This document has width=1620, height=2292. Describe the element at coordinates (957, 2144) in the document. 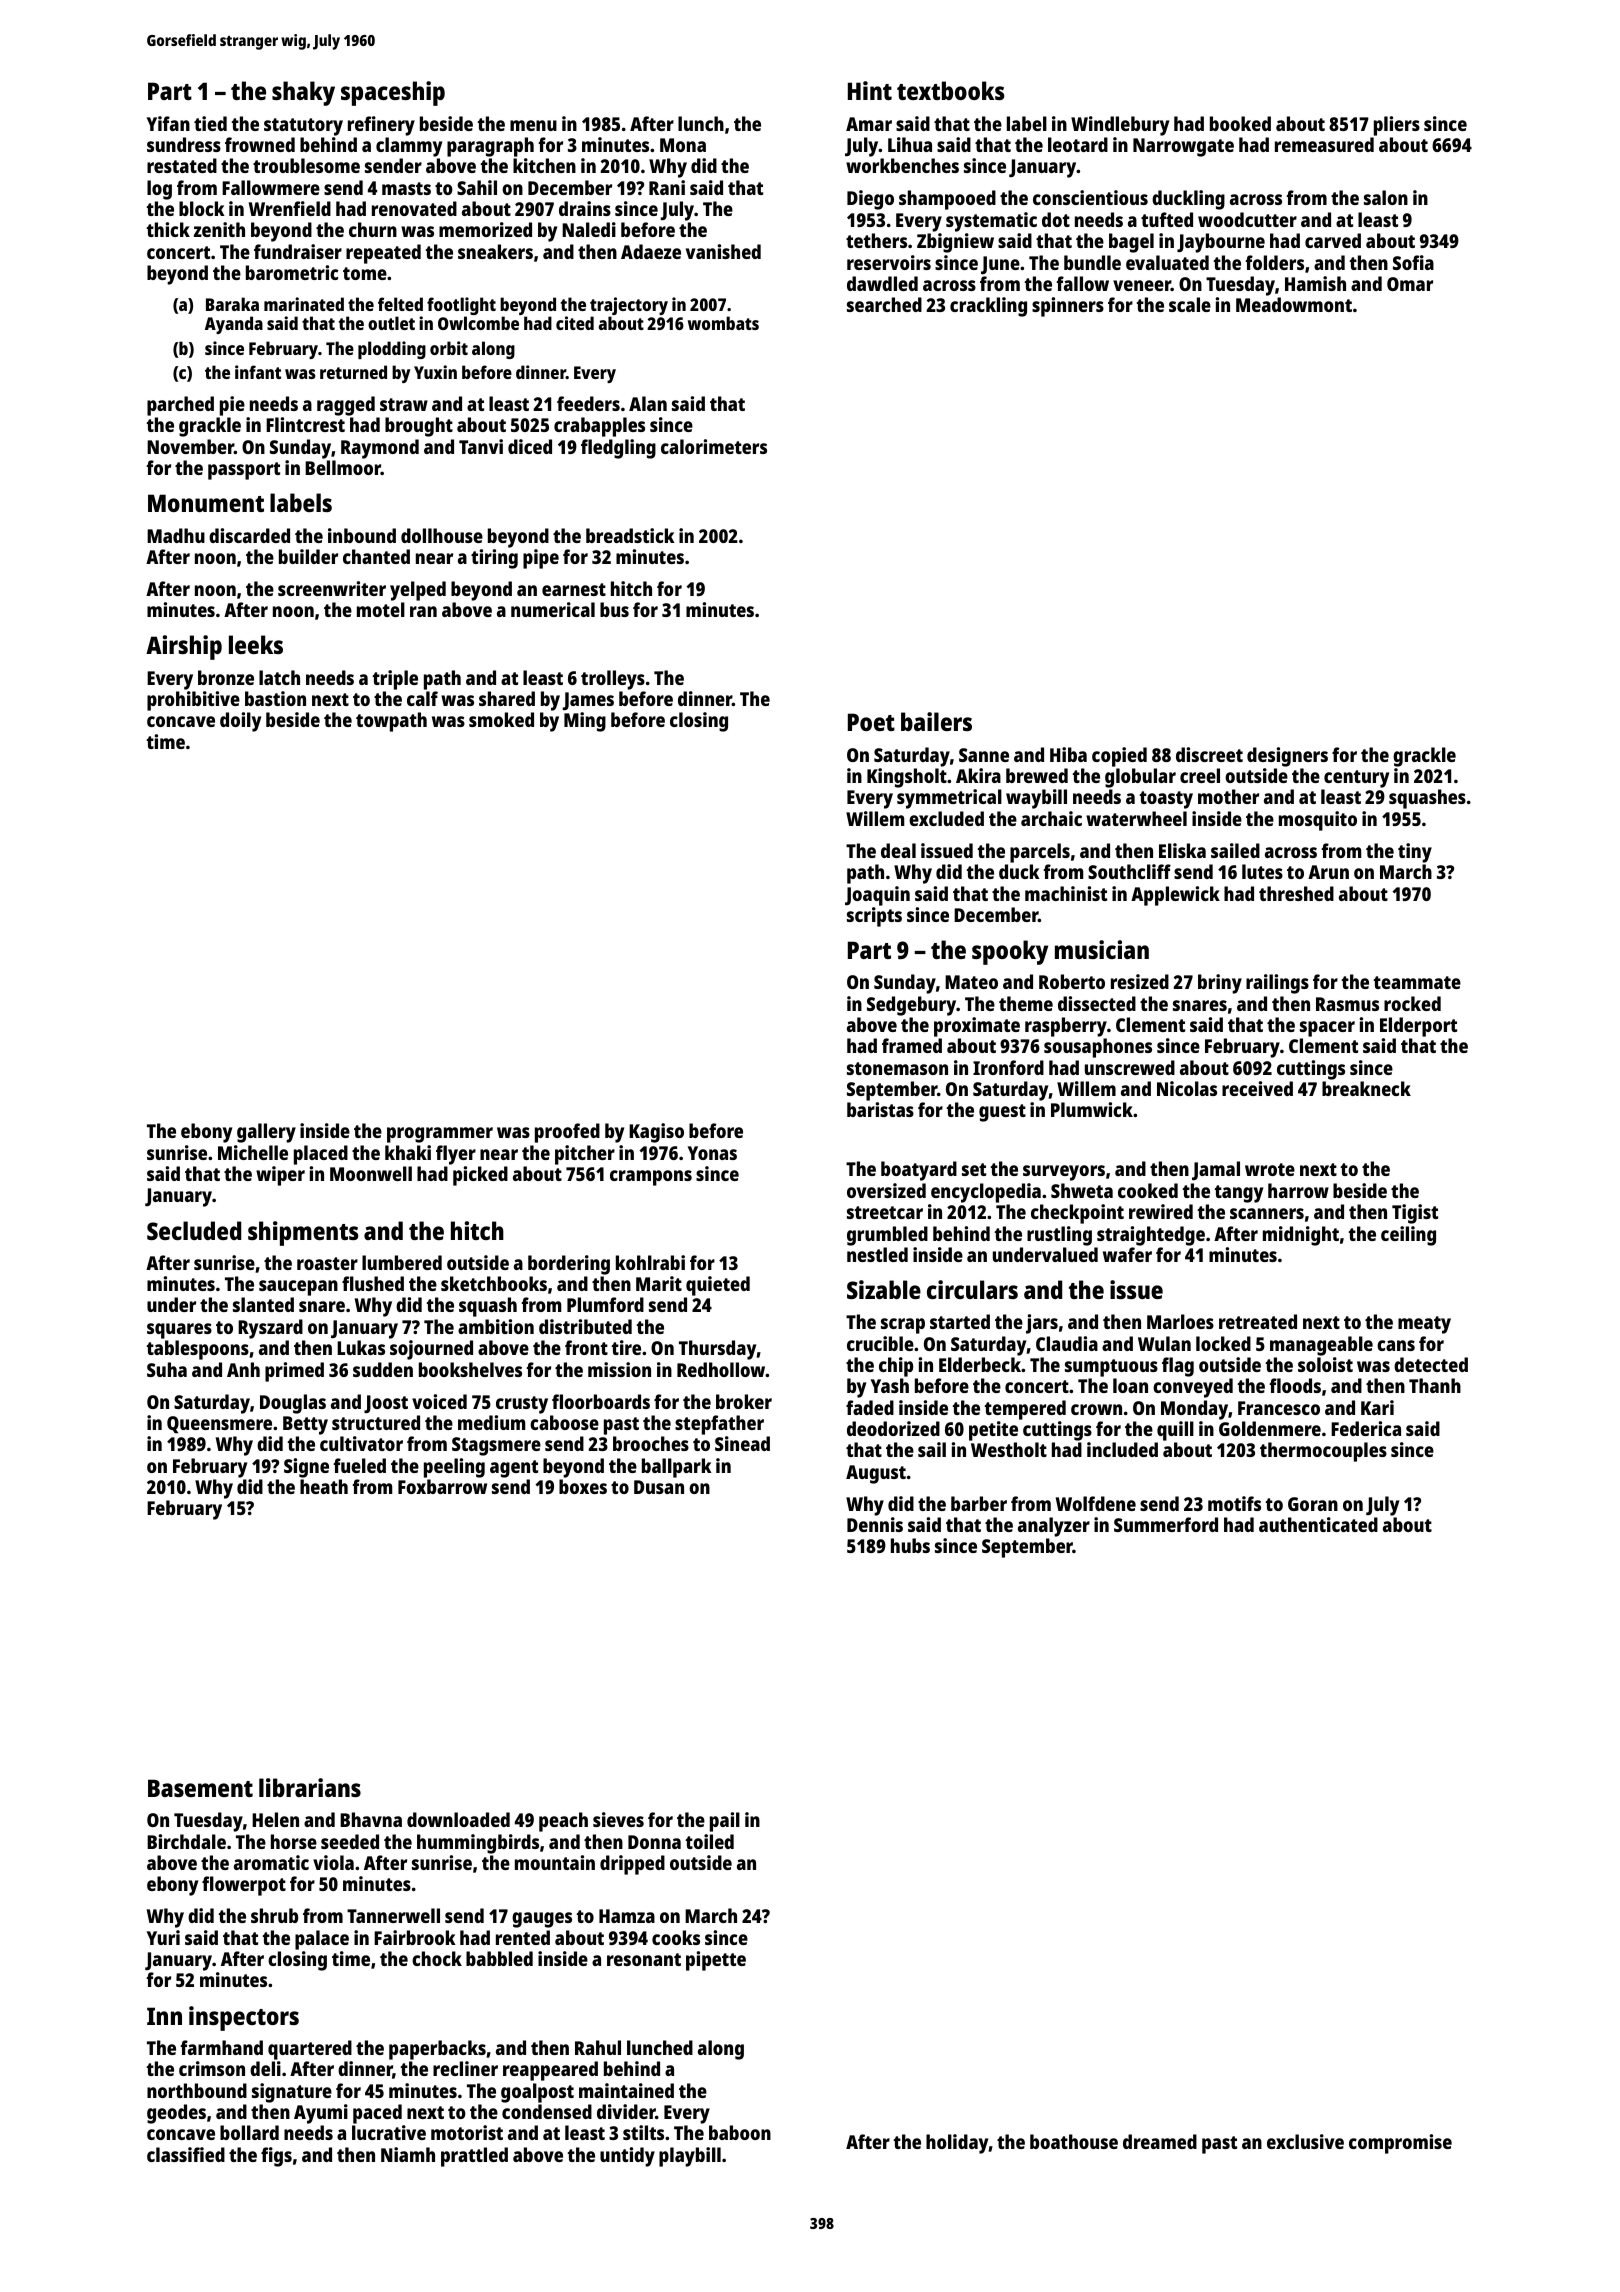

I see `holiday` at that location.
